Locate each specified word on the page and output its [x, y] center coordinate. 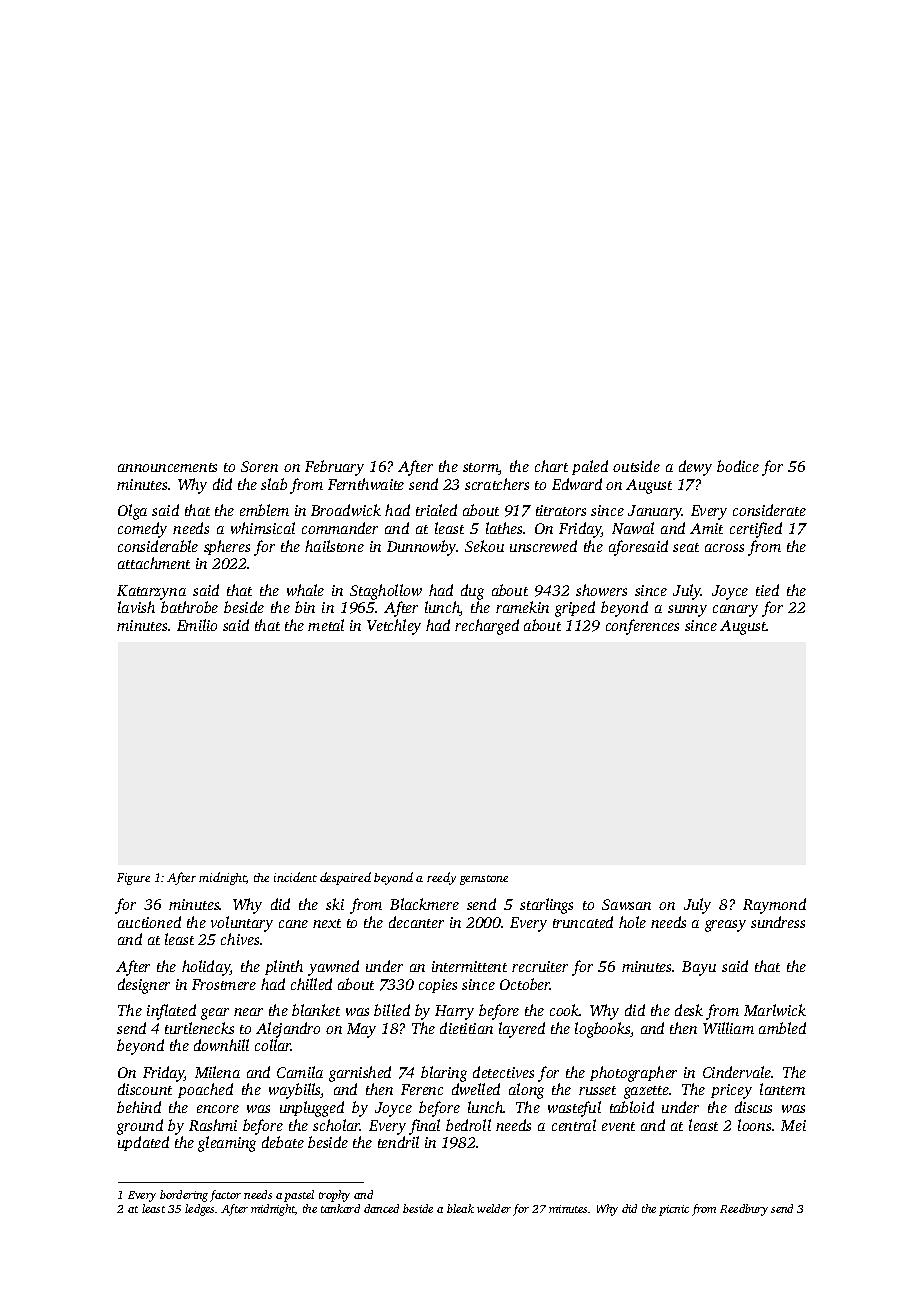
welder [494, 1208]
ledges [199, 1210]
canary [735, 611]
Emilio [197, 625]
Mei [793, 1125]
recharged [487, 627]
